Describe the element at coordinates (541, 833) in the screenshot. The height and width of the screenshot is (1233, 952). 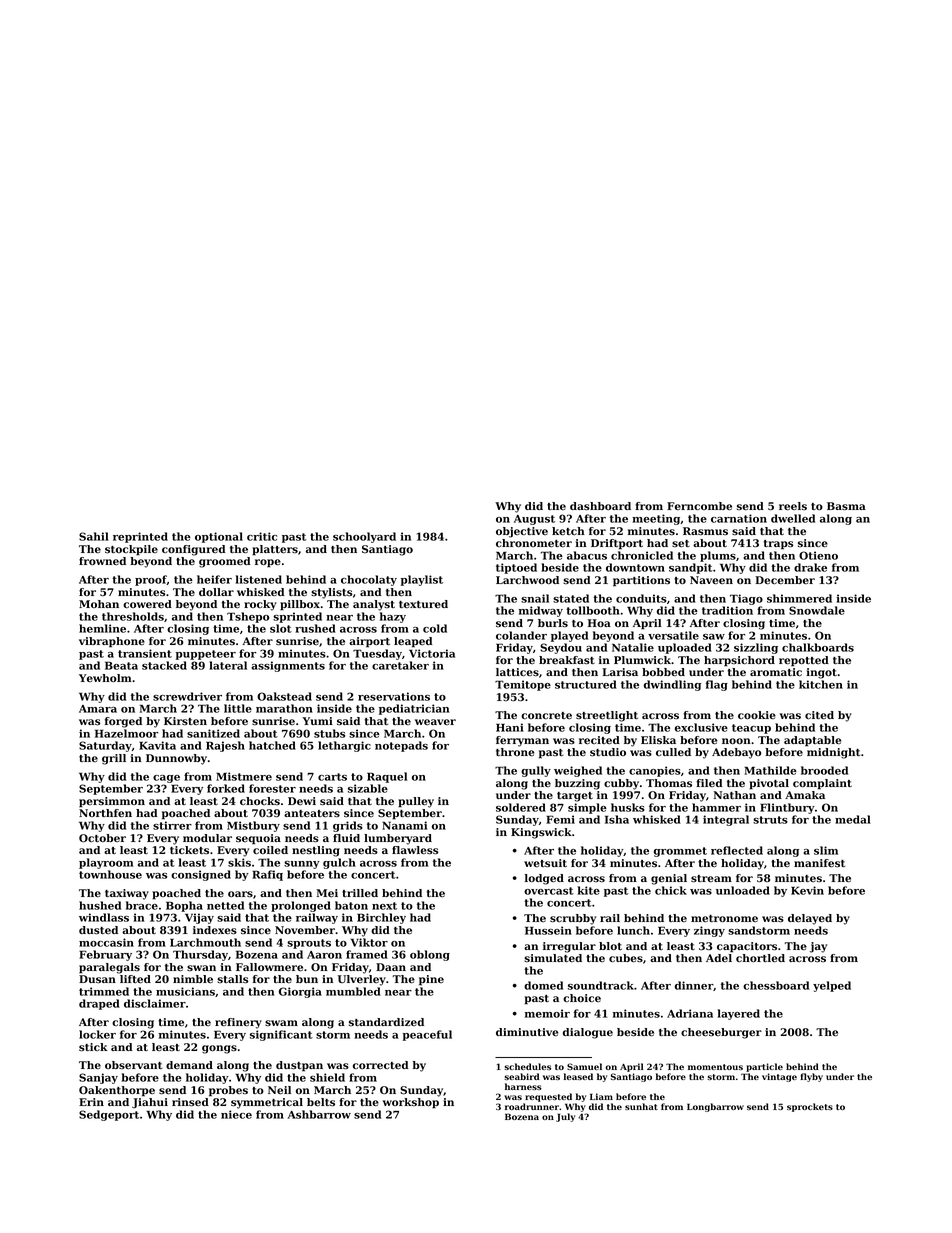
I see `Kingswick` at that location.
